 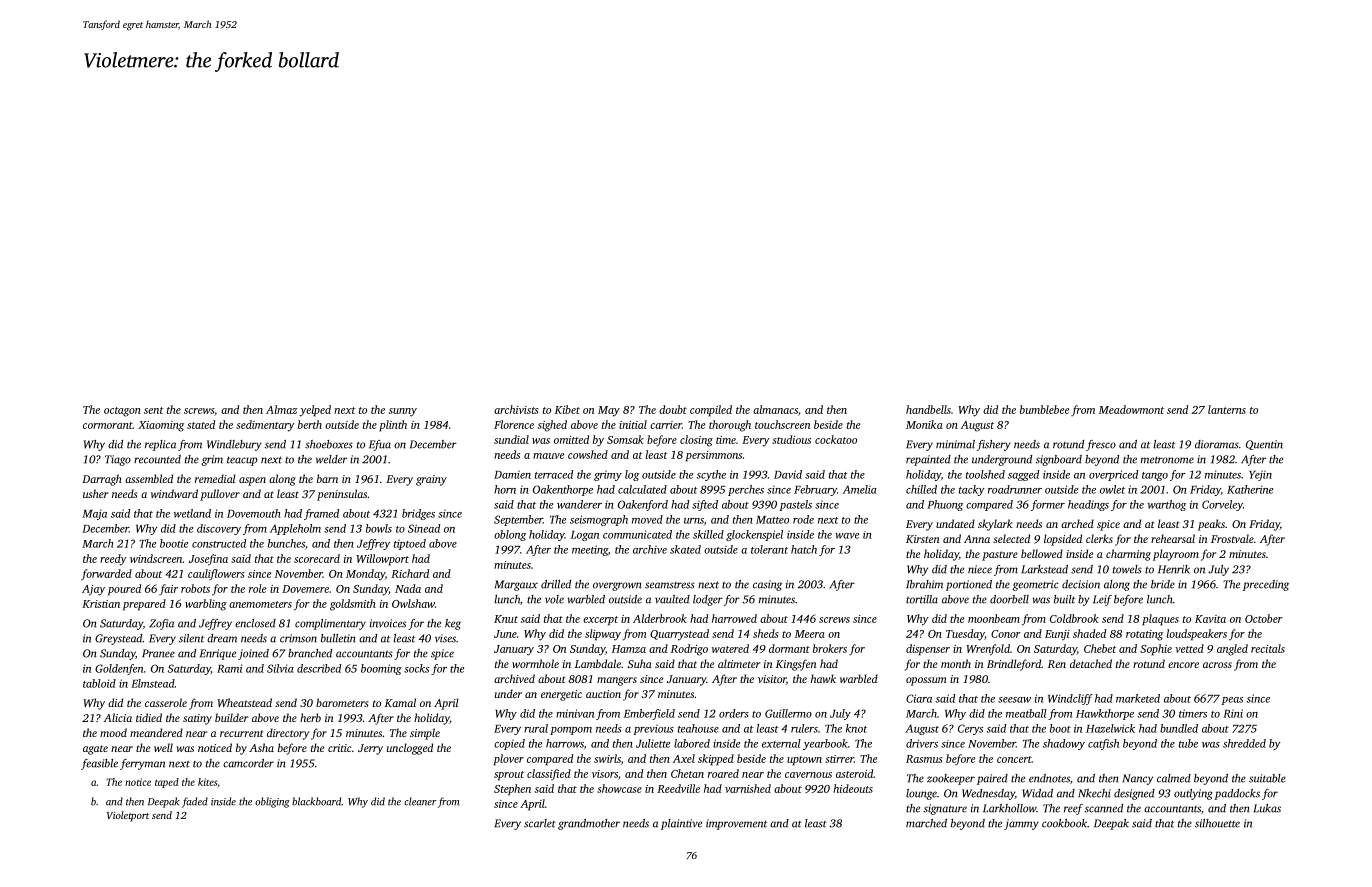 What do you see at coordinates (921, 489) in the image?
I see `chilled` at bounding box center [921, 489].
